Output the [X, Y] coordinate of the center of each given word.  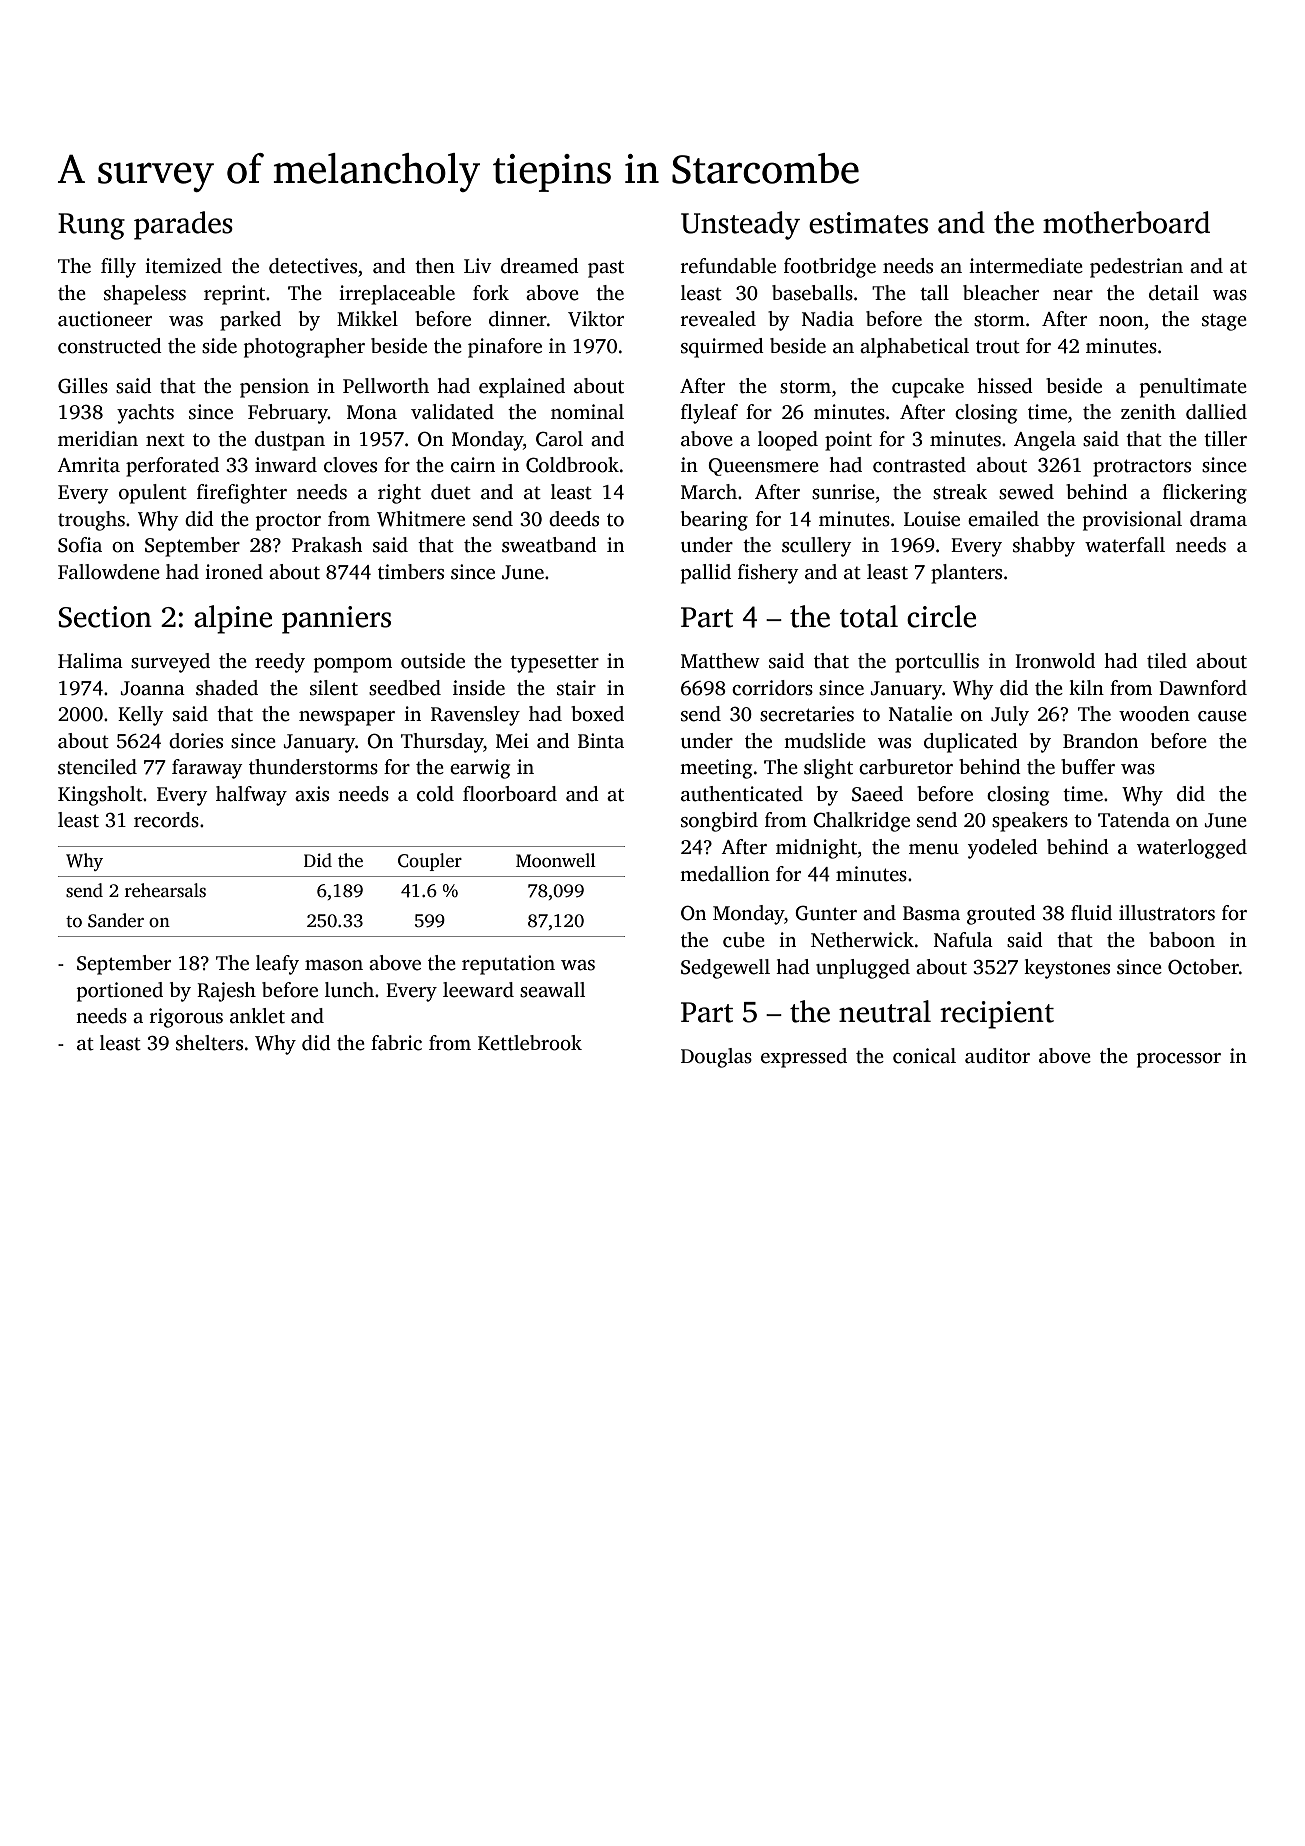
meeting [716, 769]
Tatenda [1134, 820]
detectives [313, 266]
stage [1224, 322]
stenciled [97, 767]
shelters [209, 1043]
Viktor [596, 319]
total [869, 616]
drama [1218, 519]
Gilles [83, 386]
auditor [997, 1056]
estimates [868, 223]
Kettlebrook [530, 1043]
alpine [233, 619]
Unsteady [740, 225]
